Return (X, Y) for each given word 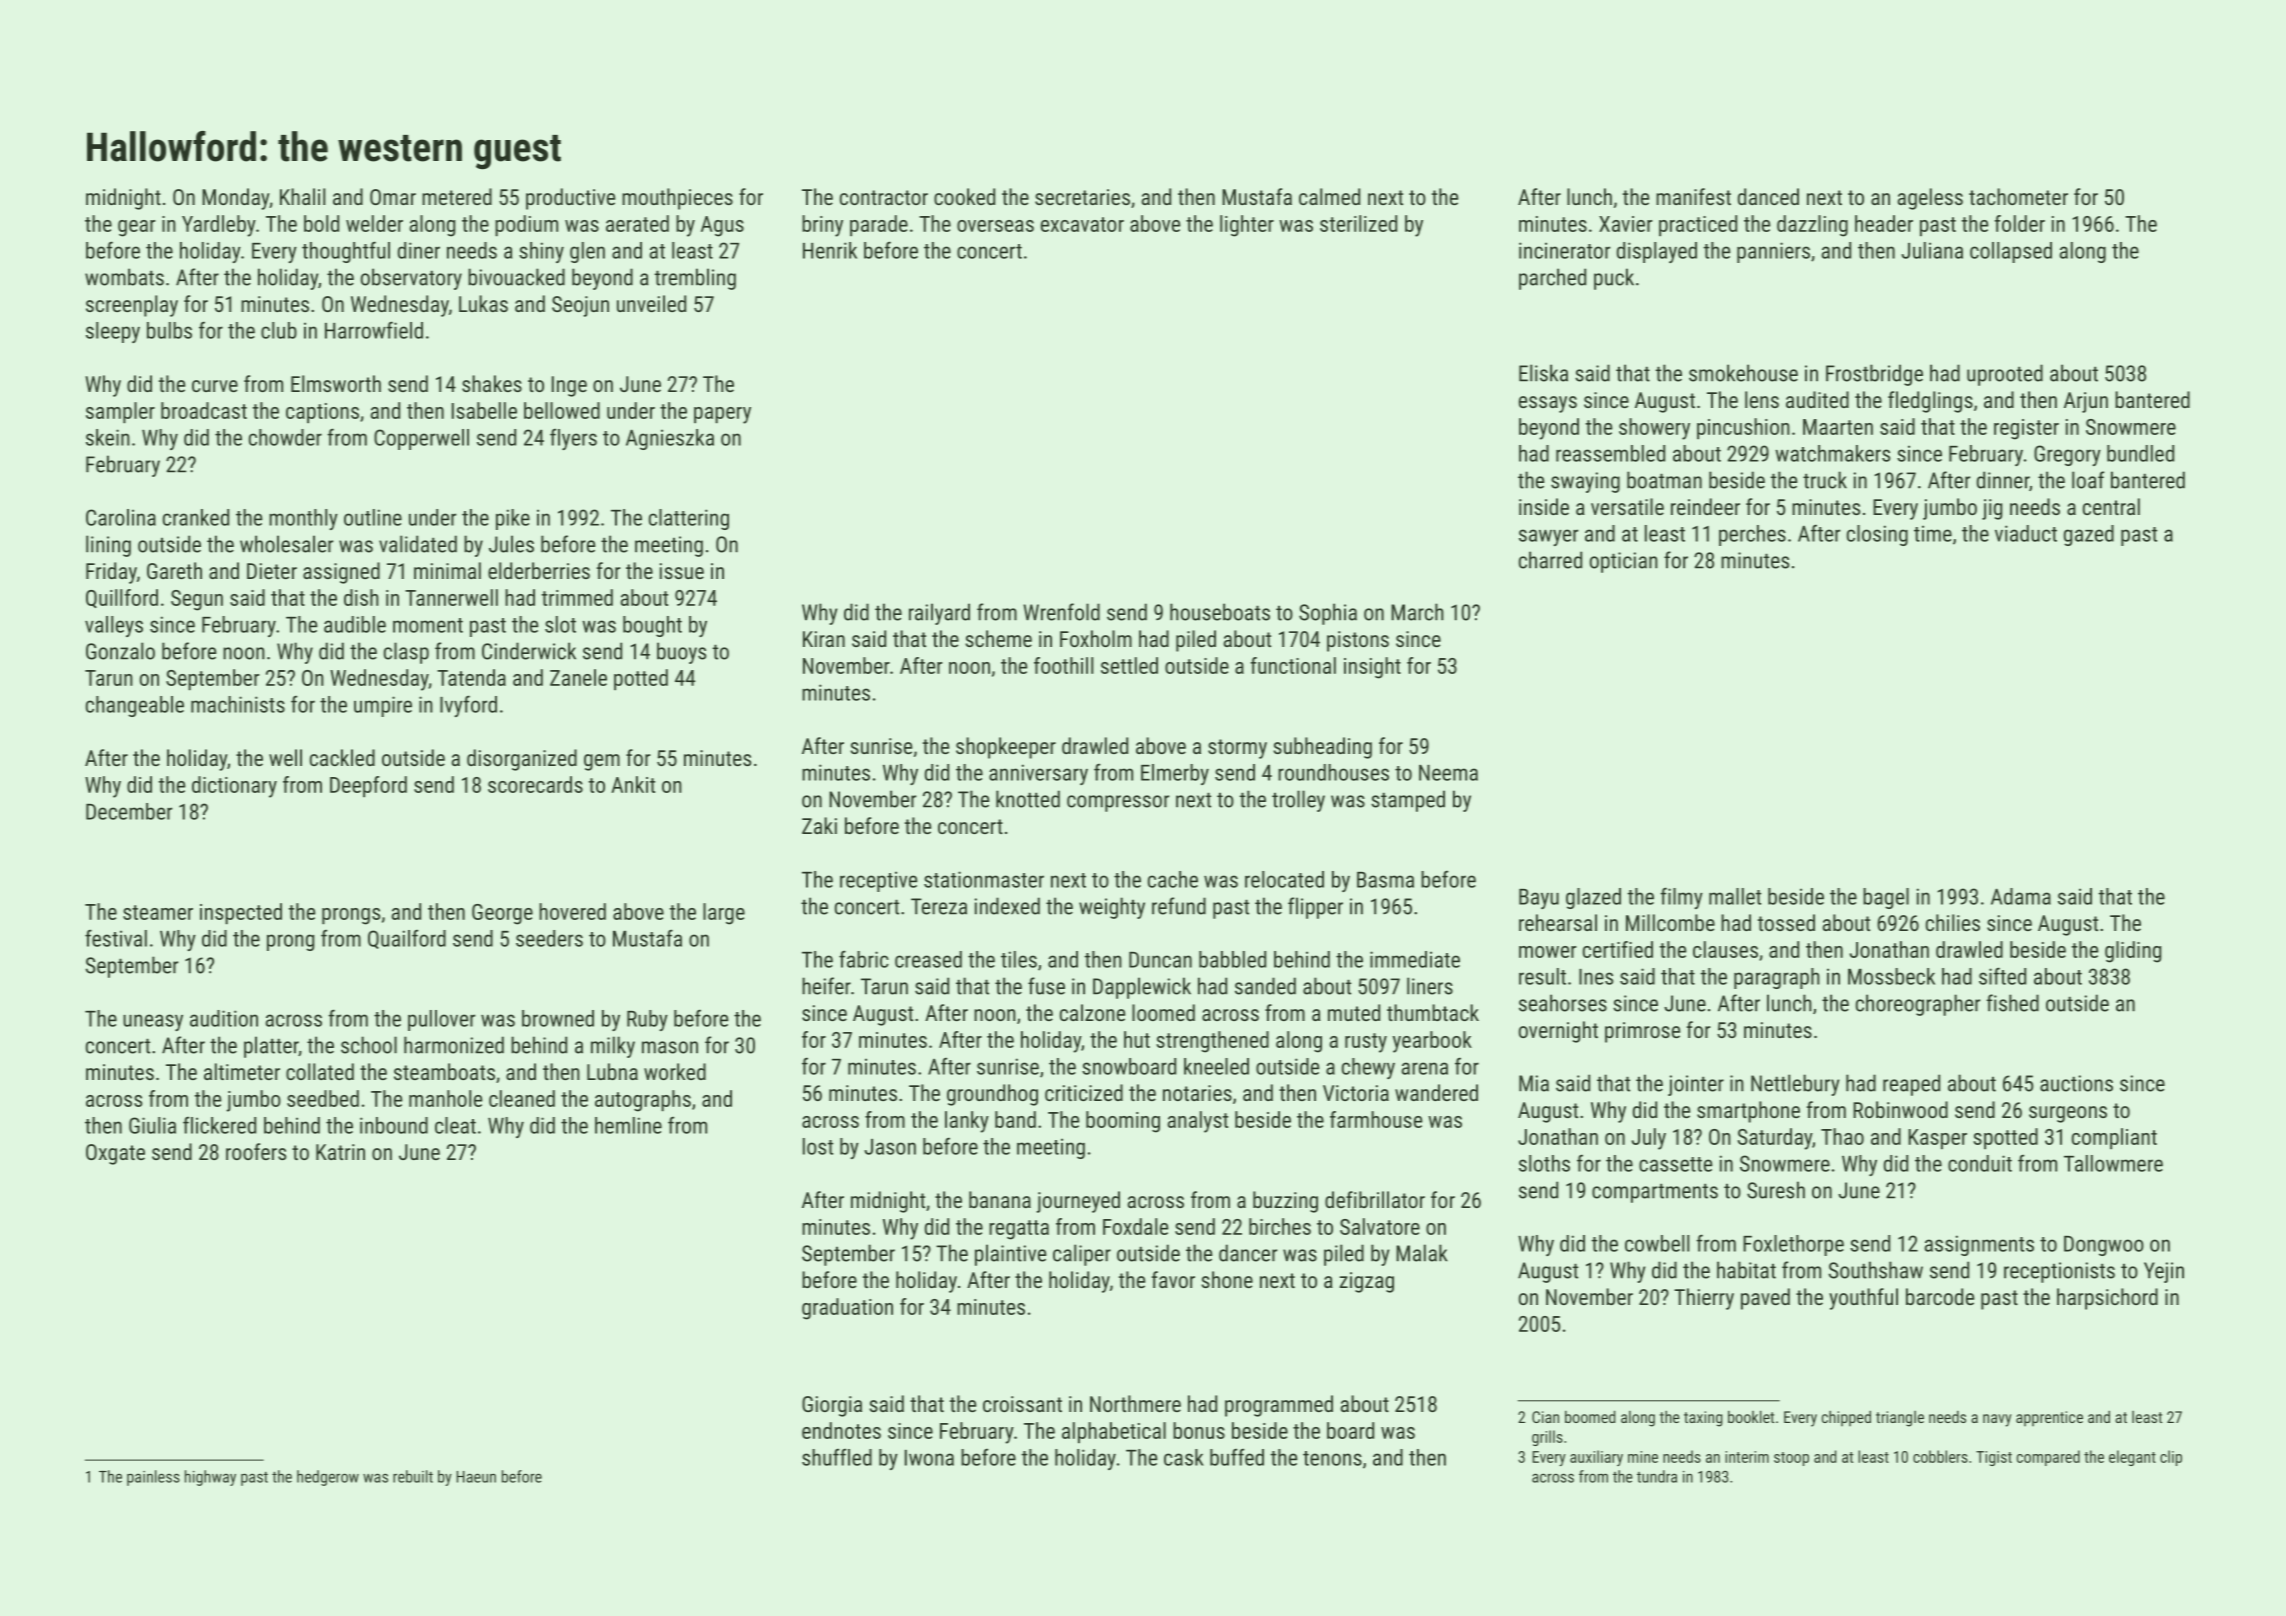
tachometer (2018, 196)
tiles (1019, 959)
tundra (1657, 1476)
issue (682, 571)
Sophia (1328, 614)
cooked (964, 196)
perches (1752, 535)
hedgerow (328, 1478)
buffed (1237, 1457)
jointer (1696, 1085)
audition (224, 1018)
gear (136, 228)
